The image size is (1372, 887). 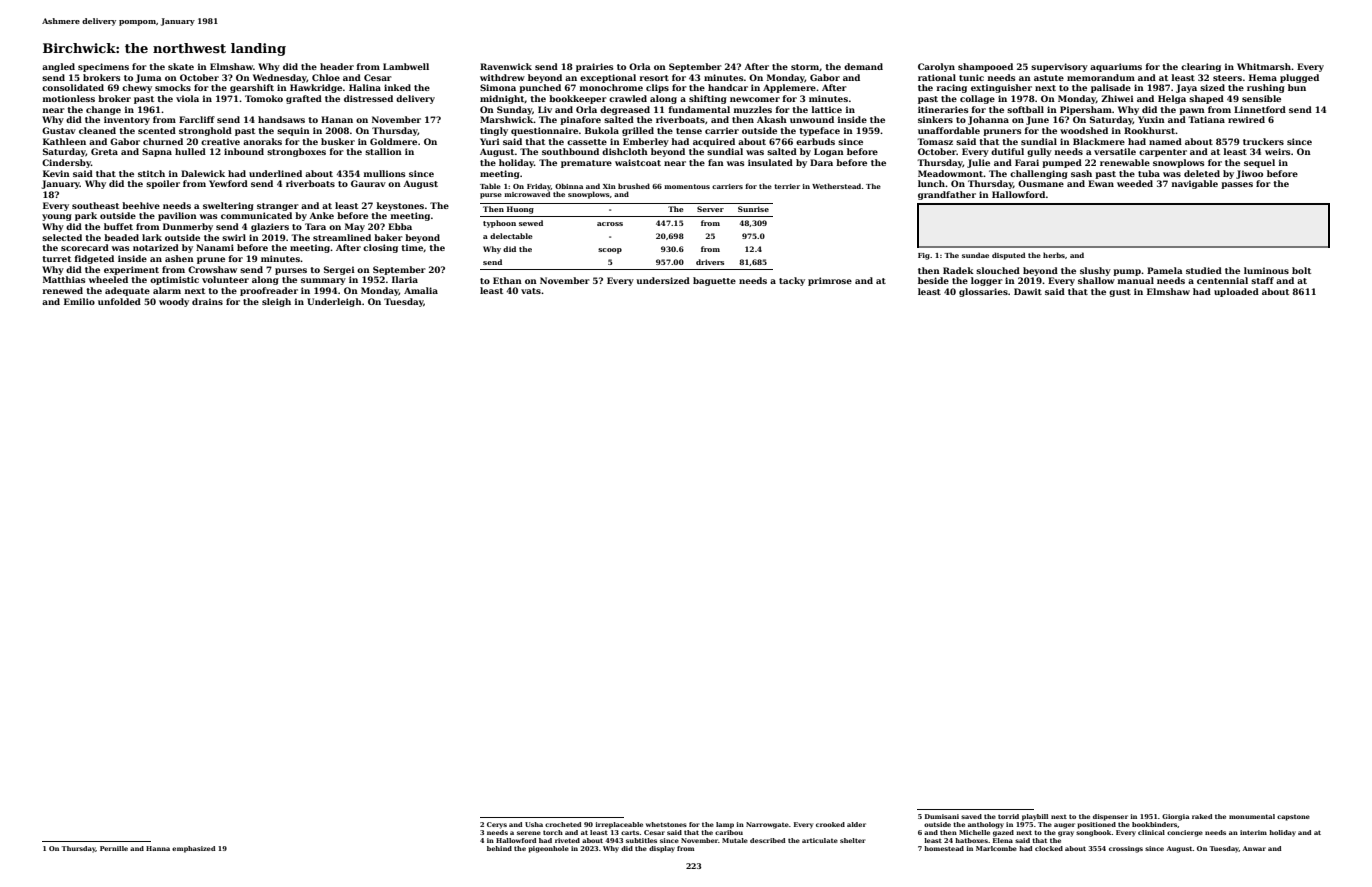 What do you see at coordinates (421, 290) in the screenshot?
I see `Amalia` at bounding box center [421, 290].
